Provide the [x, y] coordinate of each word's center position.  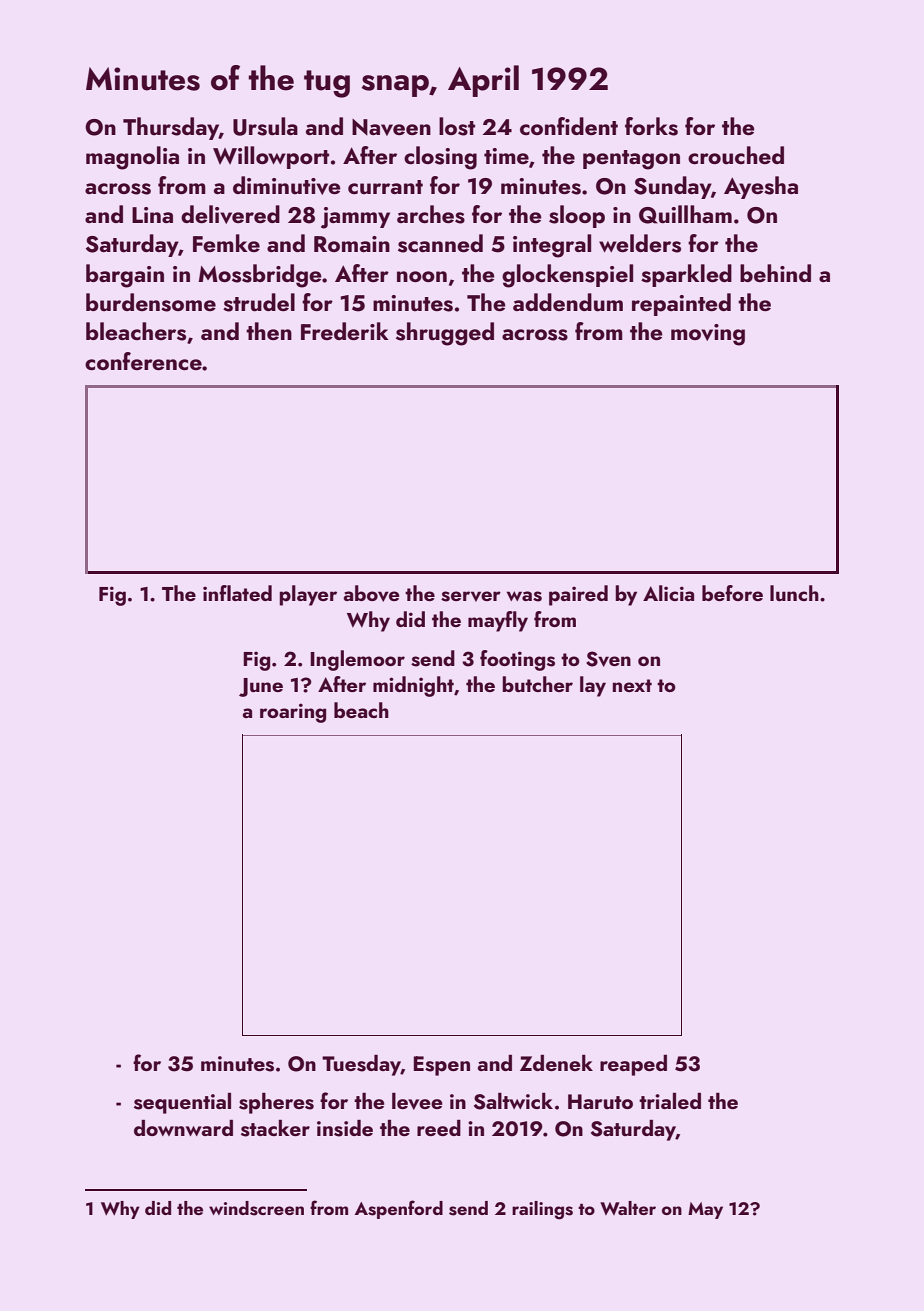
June [261, 687]
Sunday [672, 187]
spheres [276, 1103]
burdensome [151, 302]
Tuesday [361, 1065]
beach [361, 710]
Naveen [391, 127]
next [632, 685]
